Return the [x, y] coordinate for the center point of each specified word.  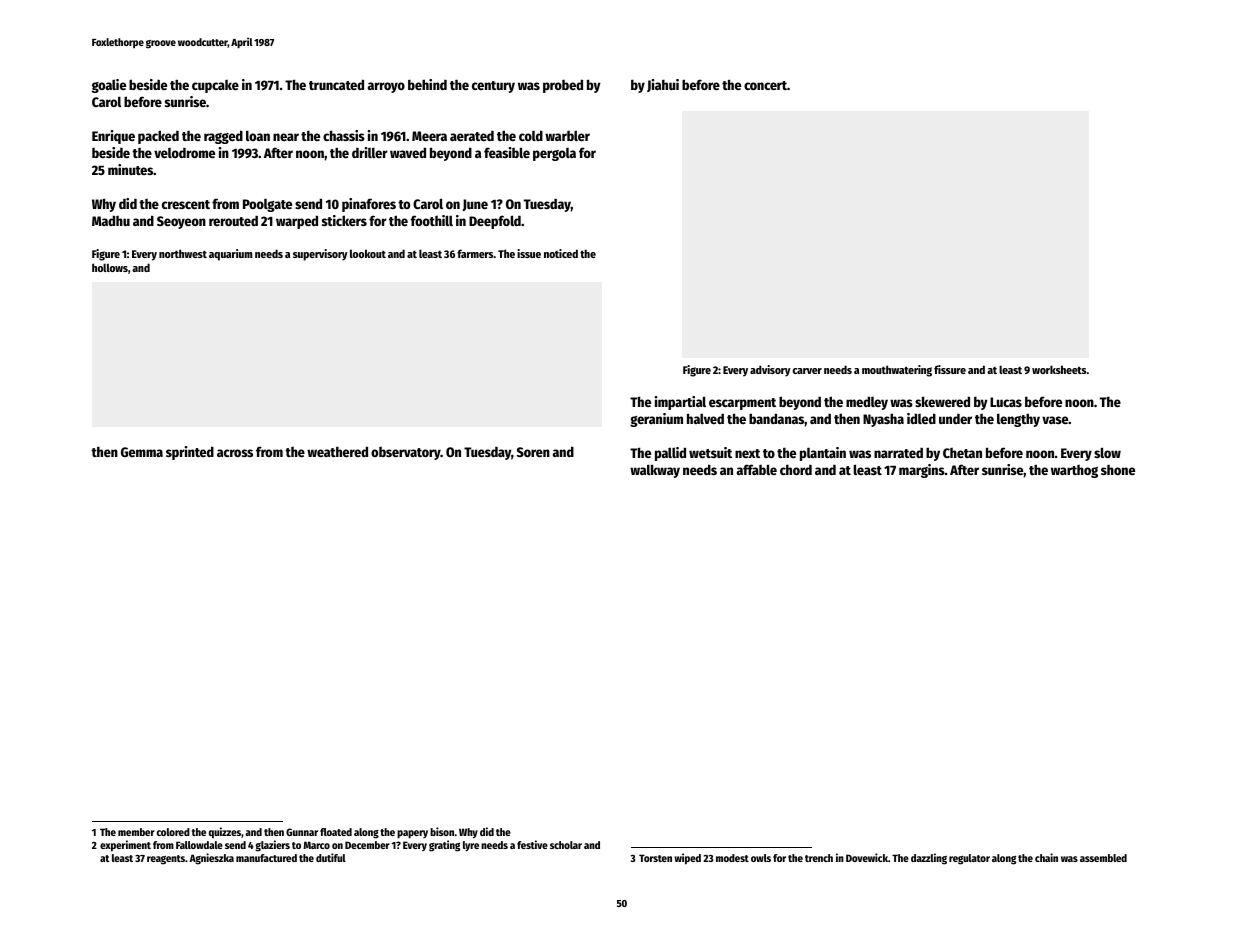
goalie [109, 86]
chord [796, 469]
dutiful [331, 857]
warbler [567, 135]
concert [765, 85]
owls [761, 858]
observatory [406, 453]
